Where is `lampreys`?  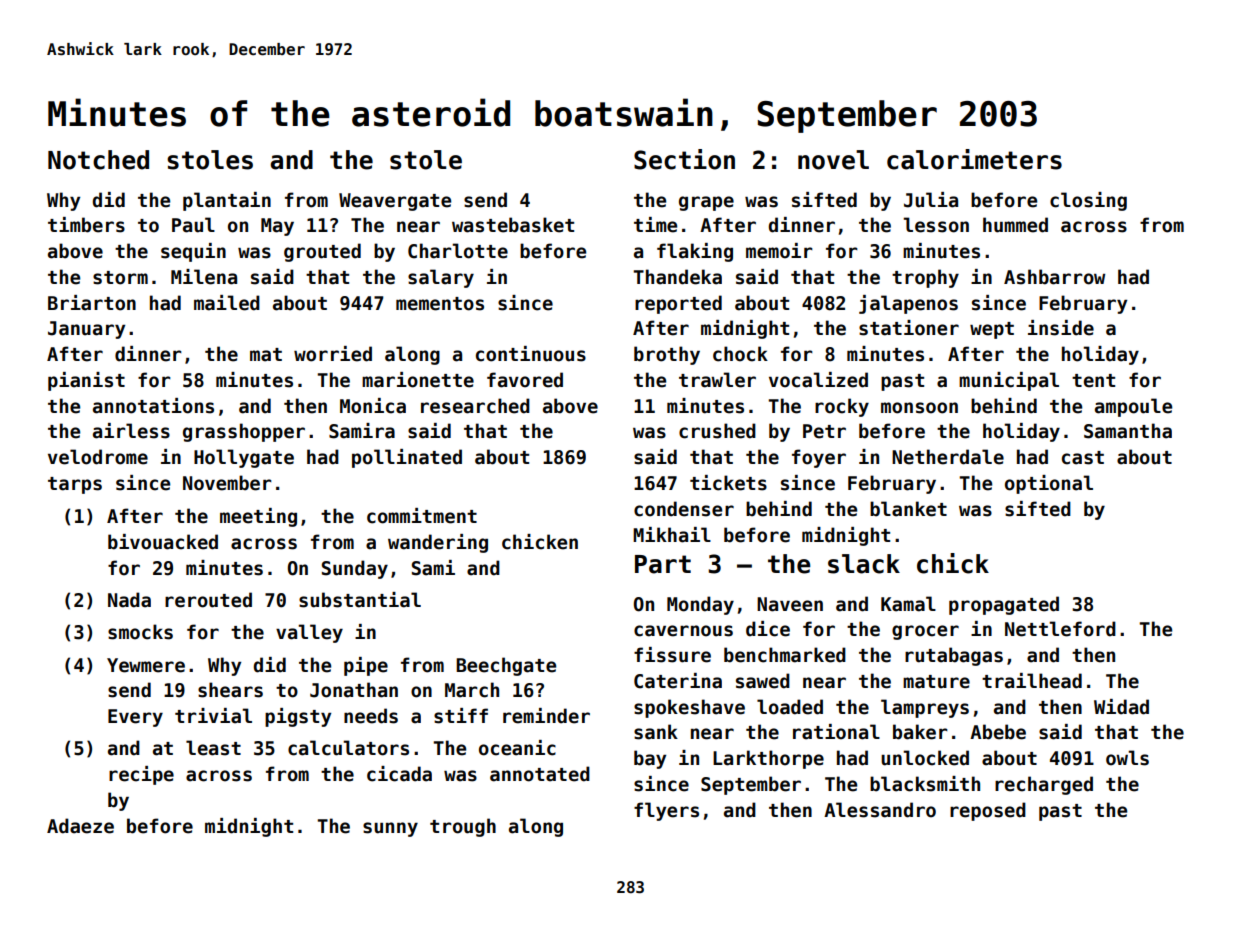
lampreys is located at coordinates (925, 708).
